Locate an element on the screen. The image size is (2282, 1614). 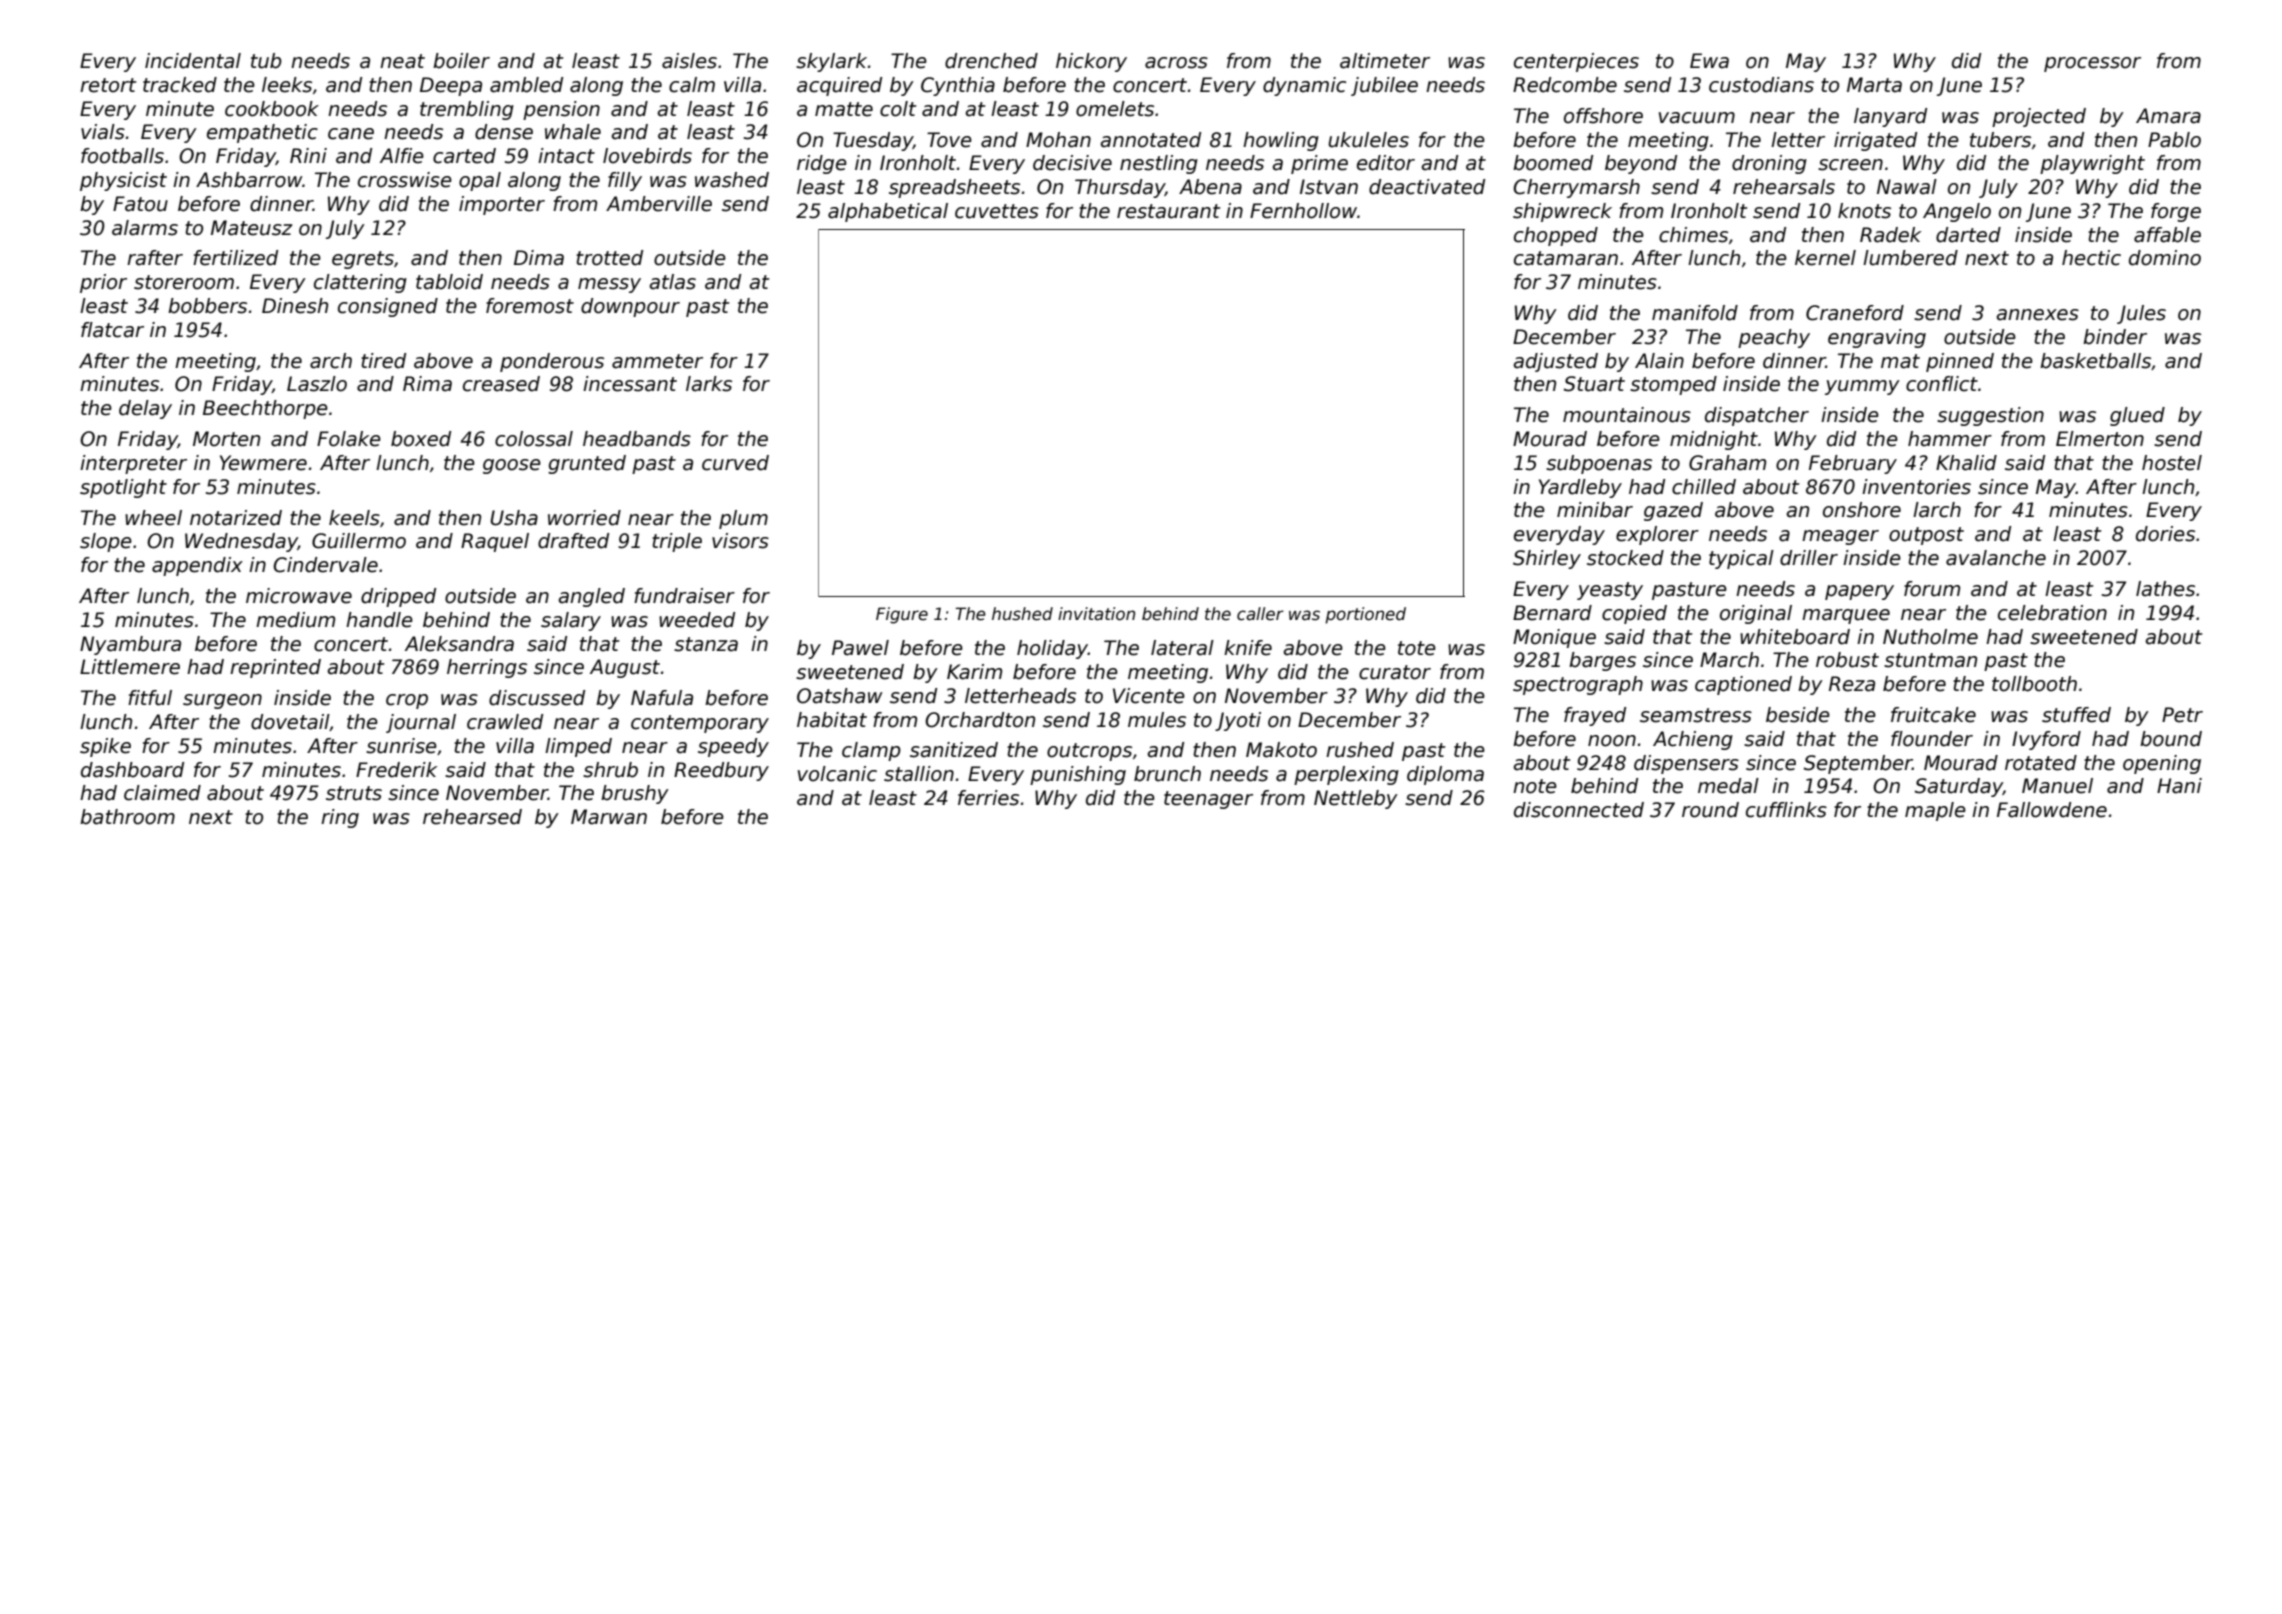
shrub is located at coordinates (610, 770).
